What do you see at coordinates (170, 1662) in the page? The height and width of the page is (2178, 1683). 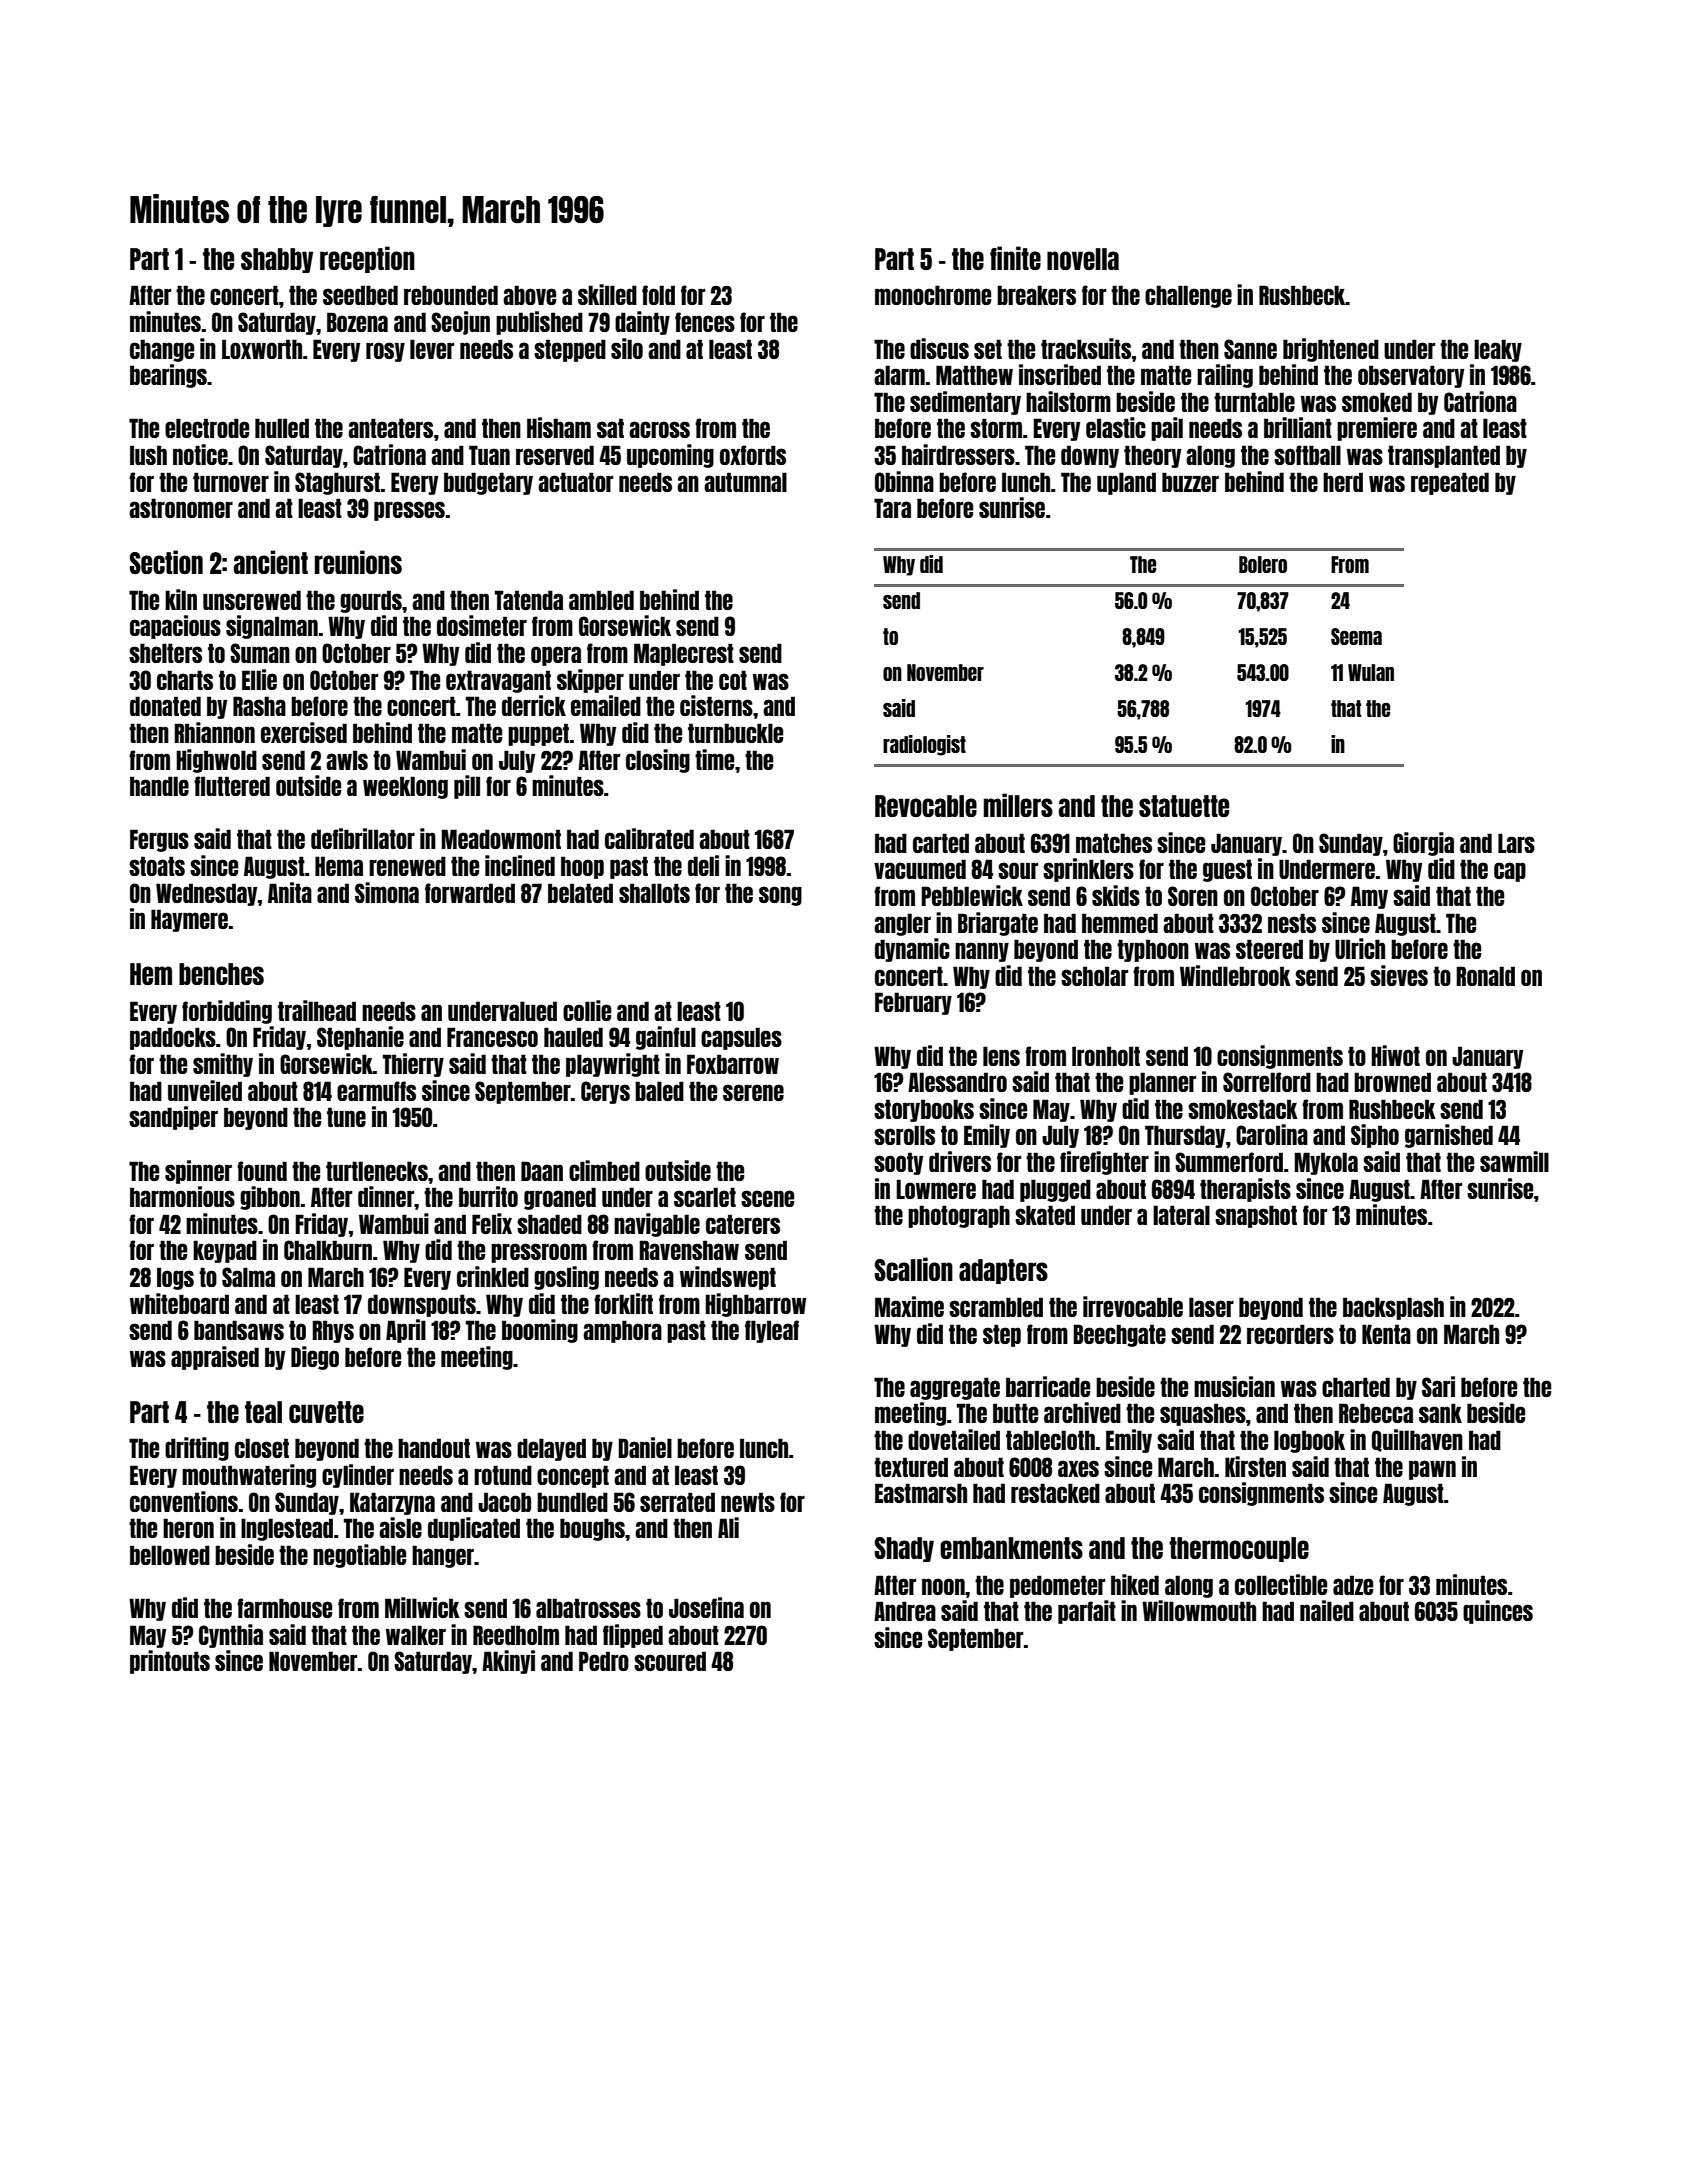 I see `printouts` at bounding box center [170, 1662].
